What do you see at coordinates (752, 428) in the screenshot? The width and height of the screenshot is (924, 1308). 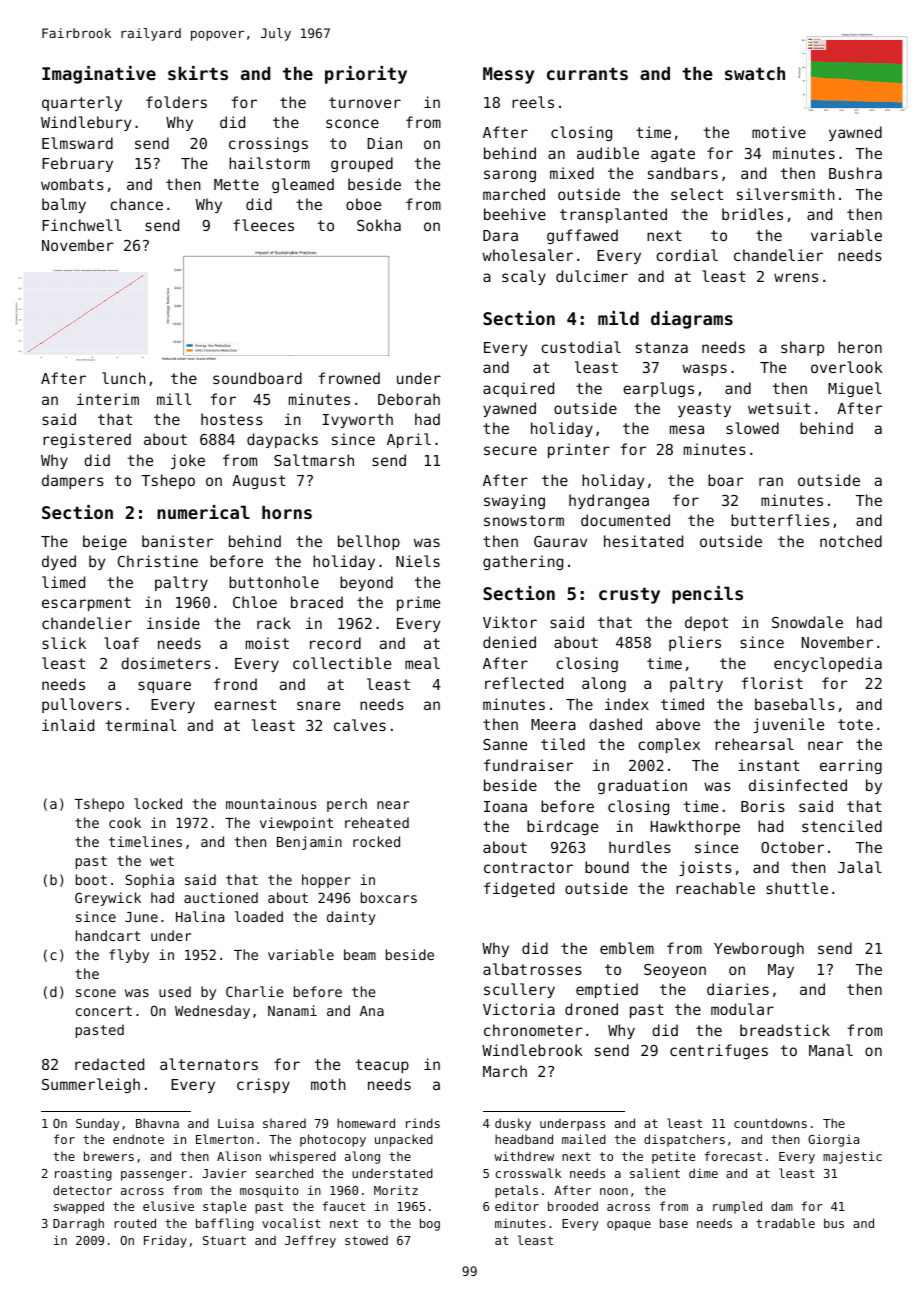 I see `slowed` at bounding box center [752, 428].
